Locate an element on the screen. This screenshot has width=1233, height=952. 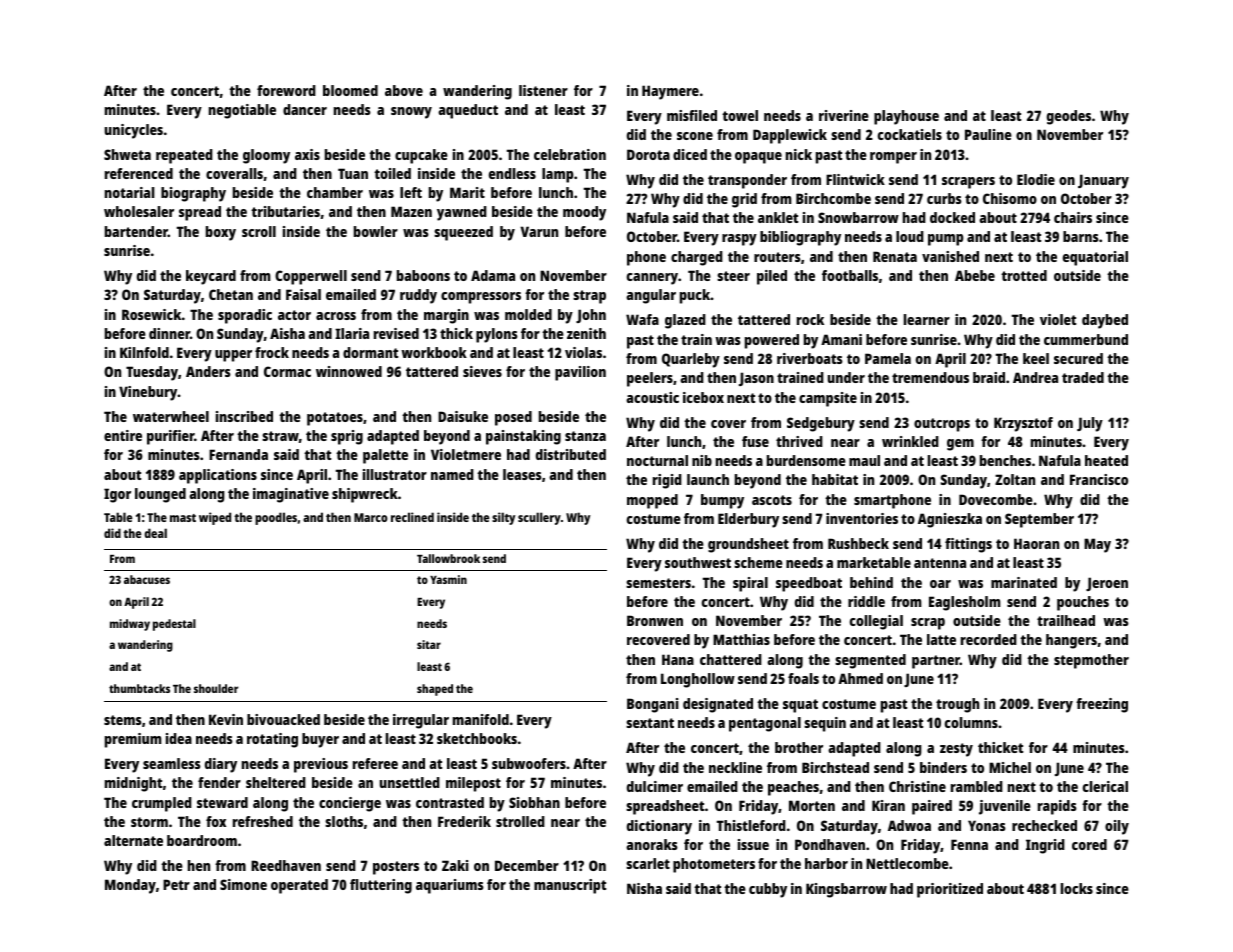
geodes is located at coordinates (1069, 117).
